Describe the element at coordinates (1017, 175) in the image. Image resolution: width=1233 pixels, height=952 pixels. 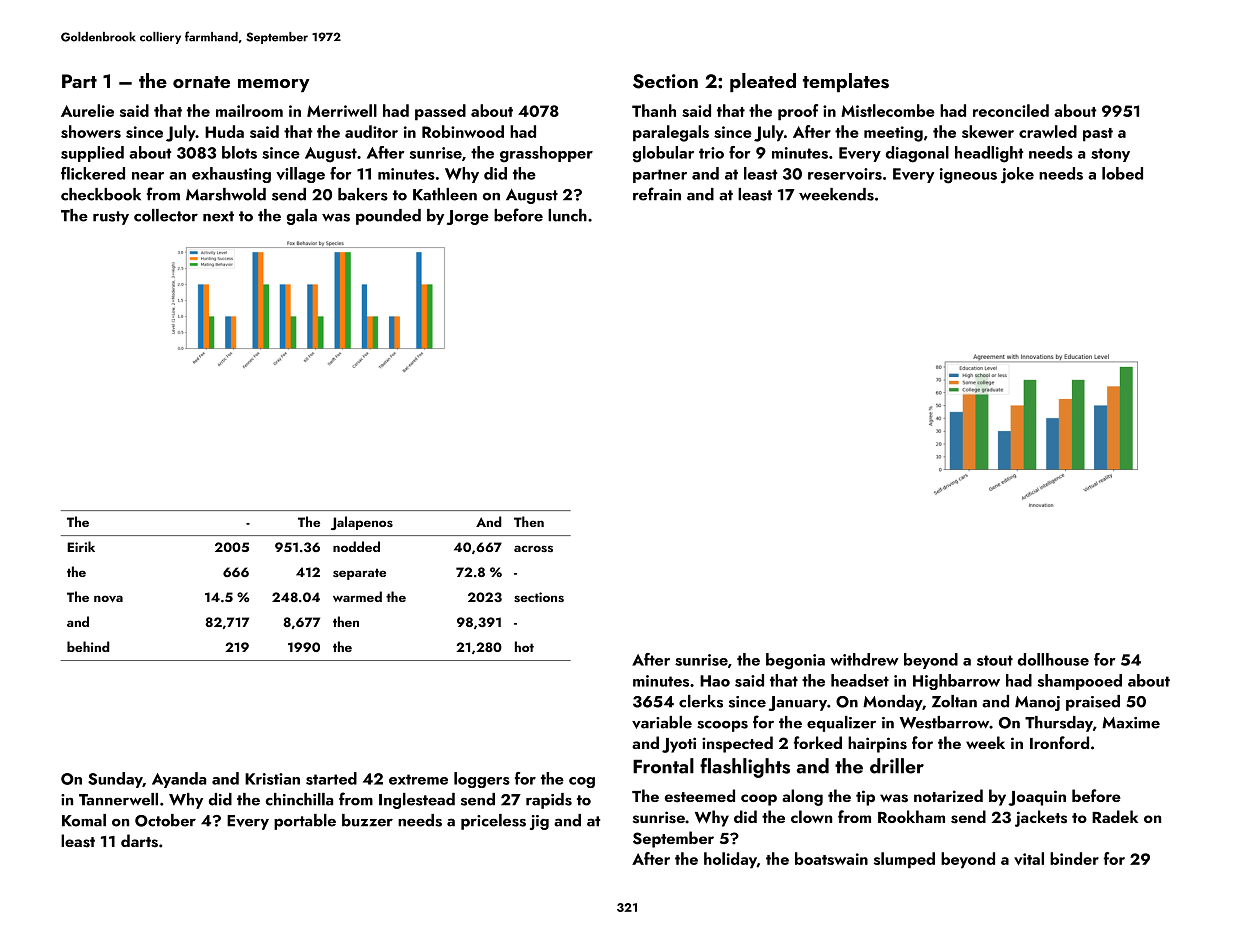
I see `joke` at that location.
